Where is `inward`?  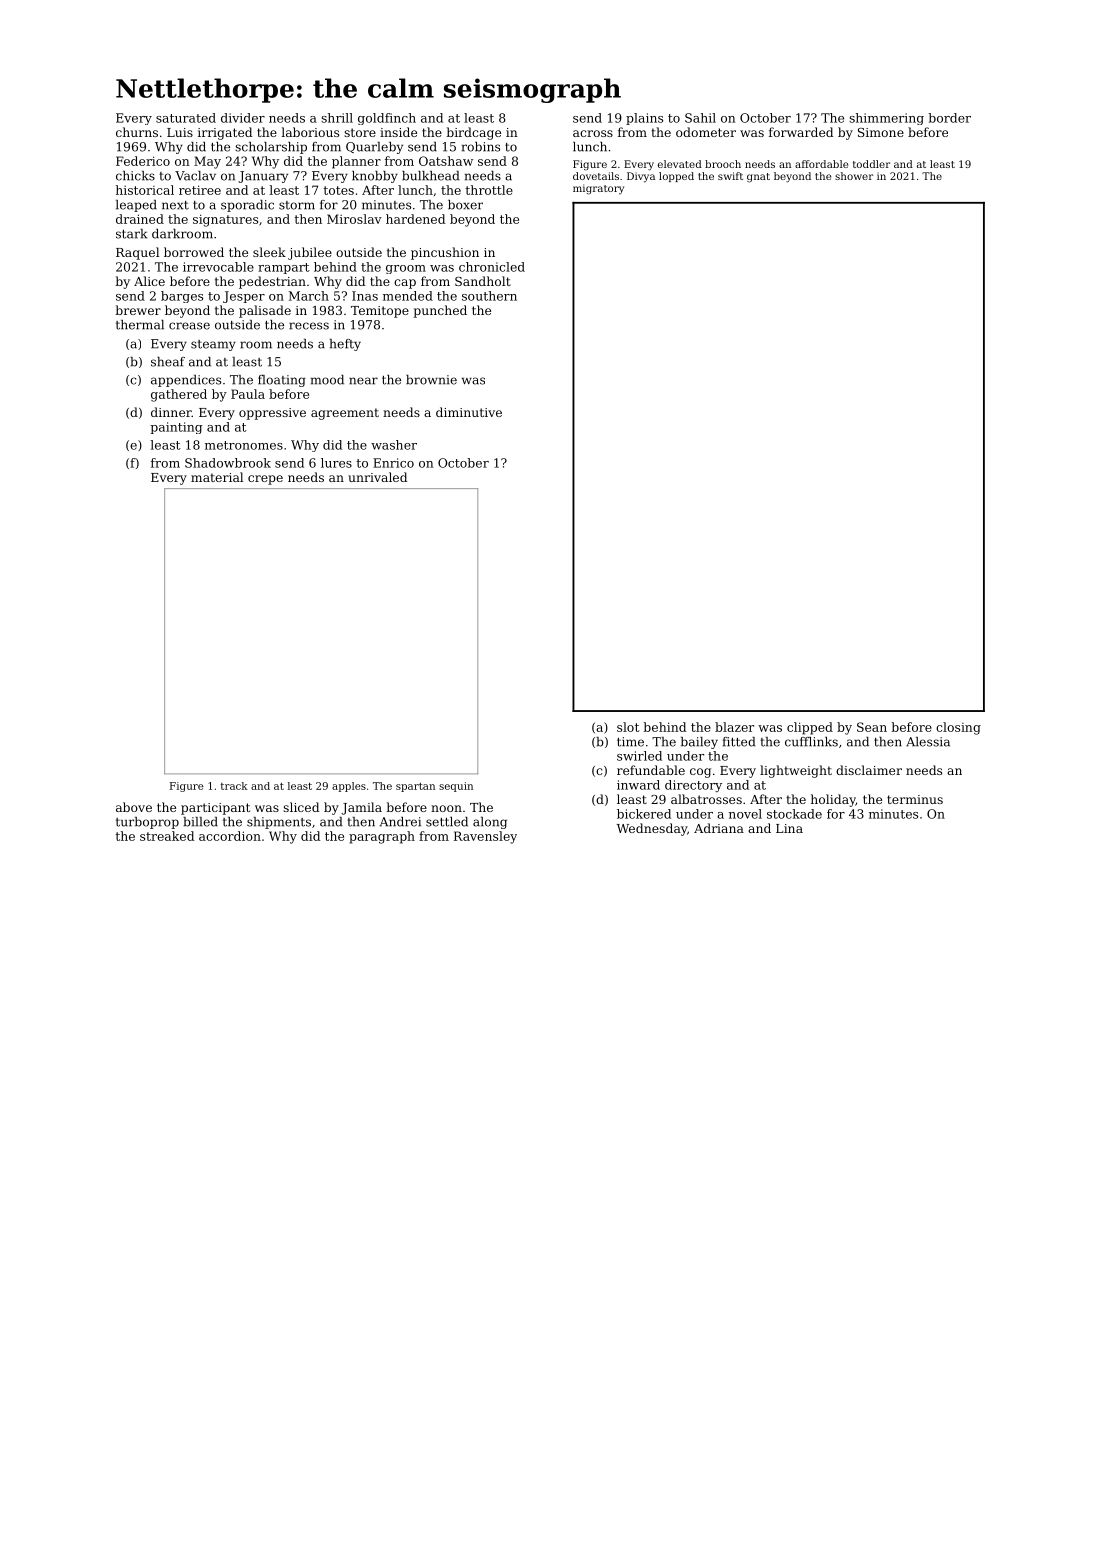
inward is located at coordinates (638, 785).
